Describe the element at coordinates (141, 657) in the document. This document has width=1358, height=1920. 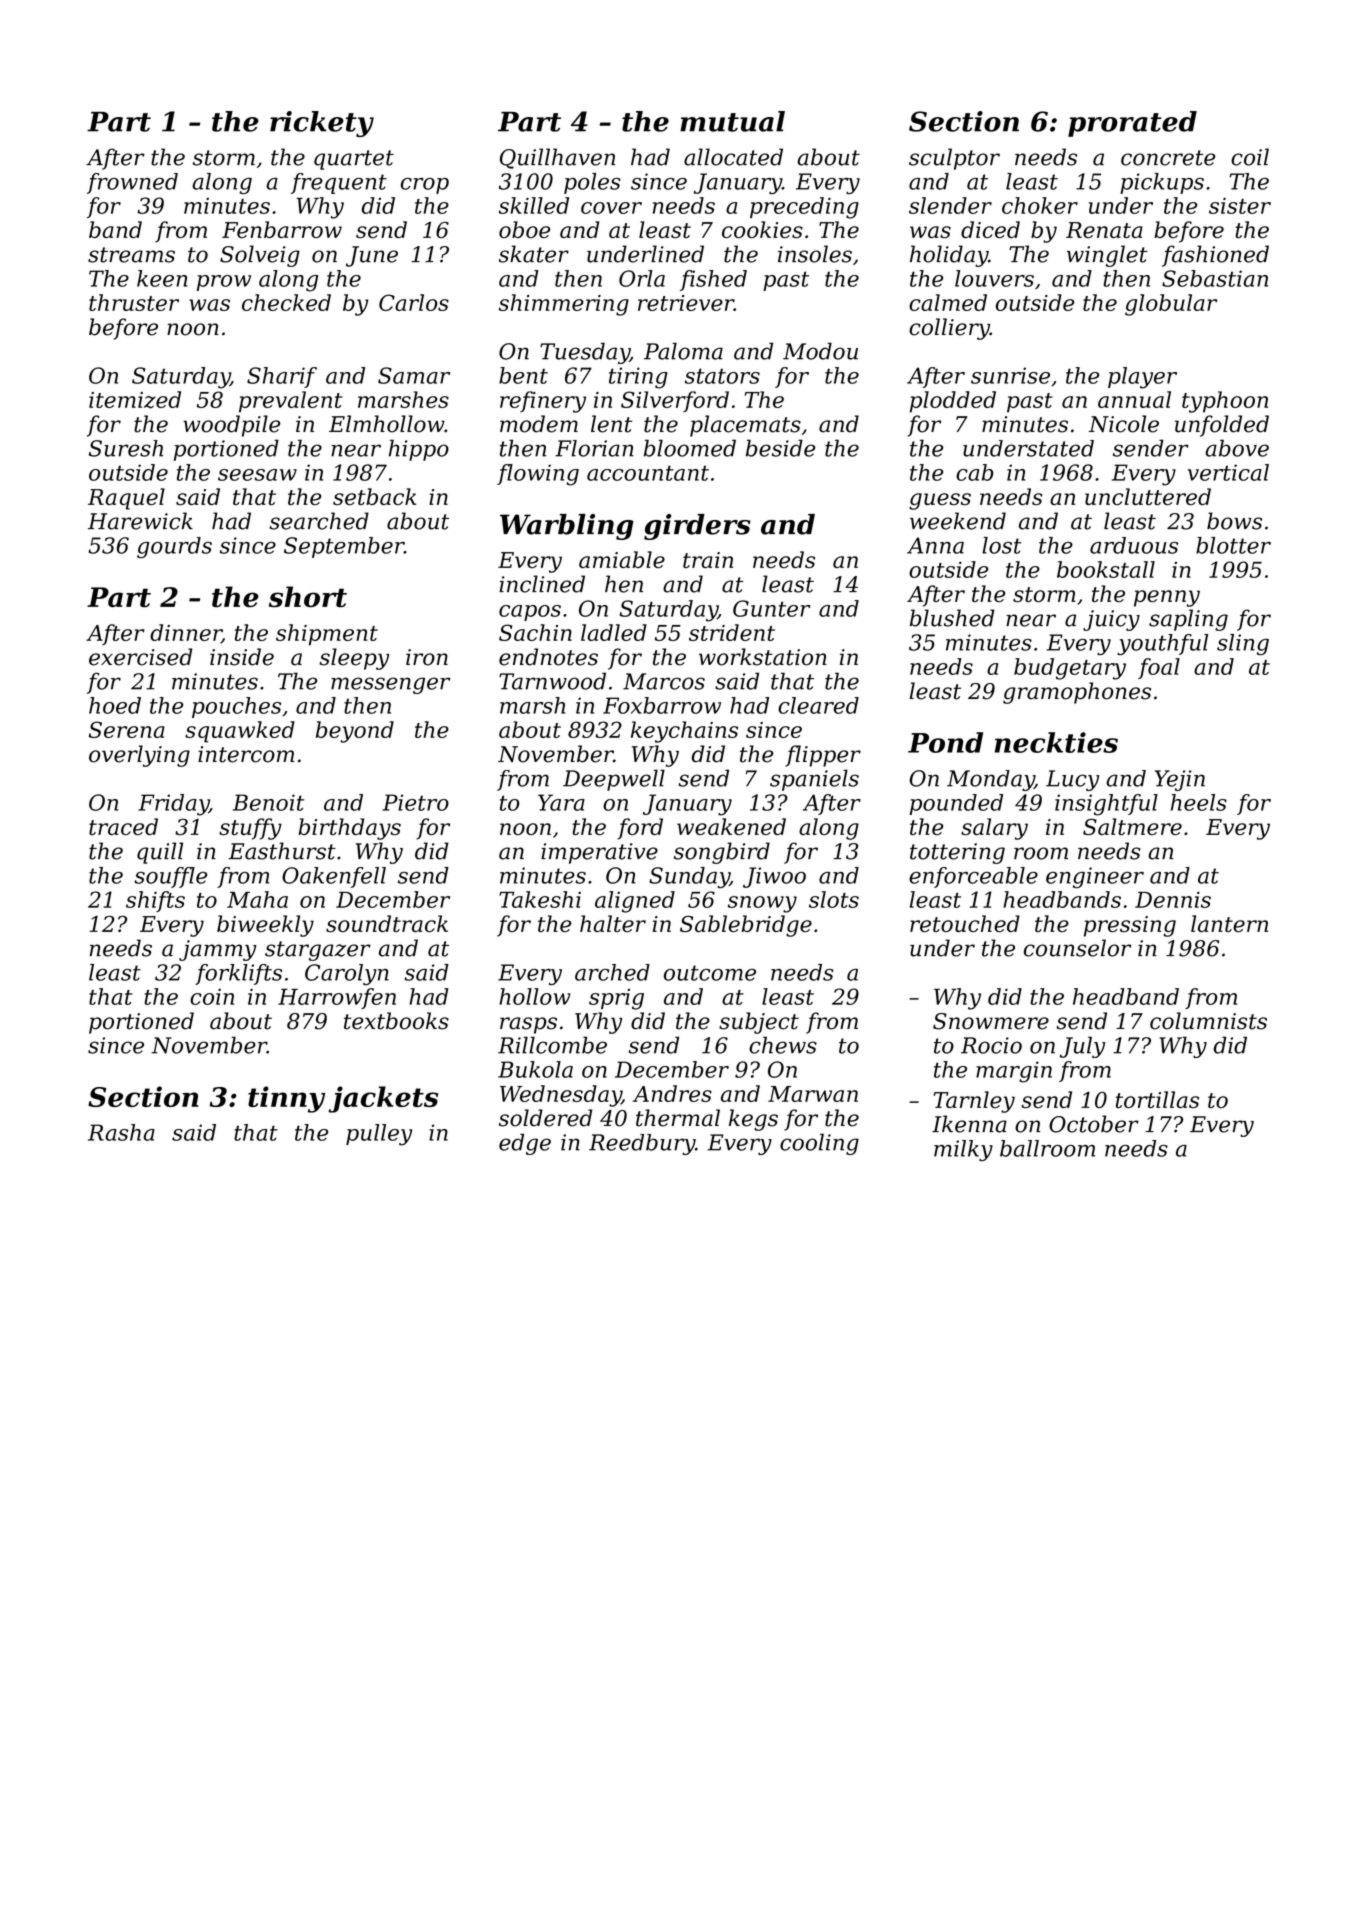
I see `exercised` at that location.
